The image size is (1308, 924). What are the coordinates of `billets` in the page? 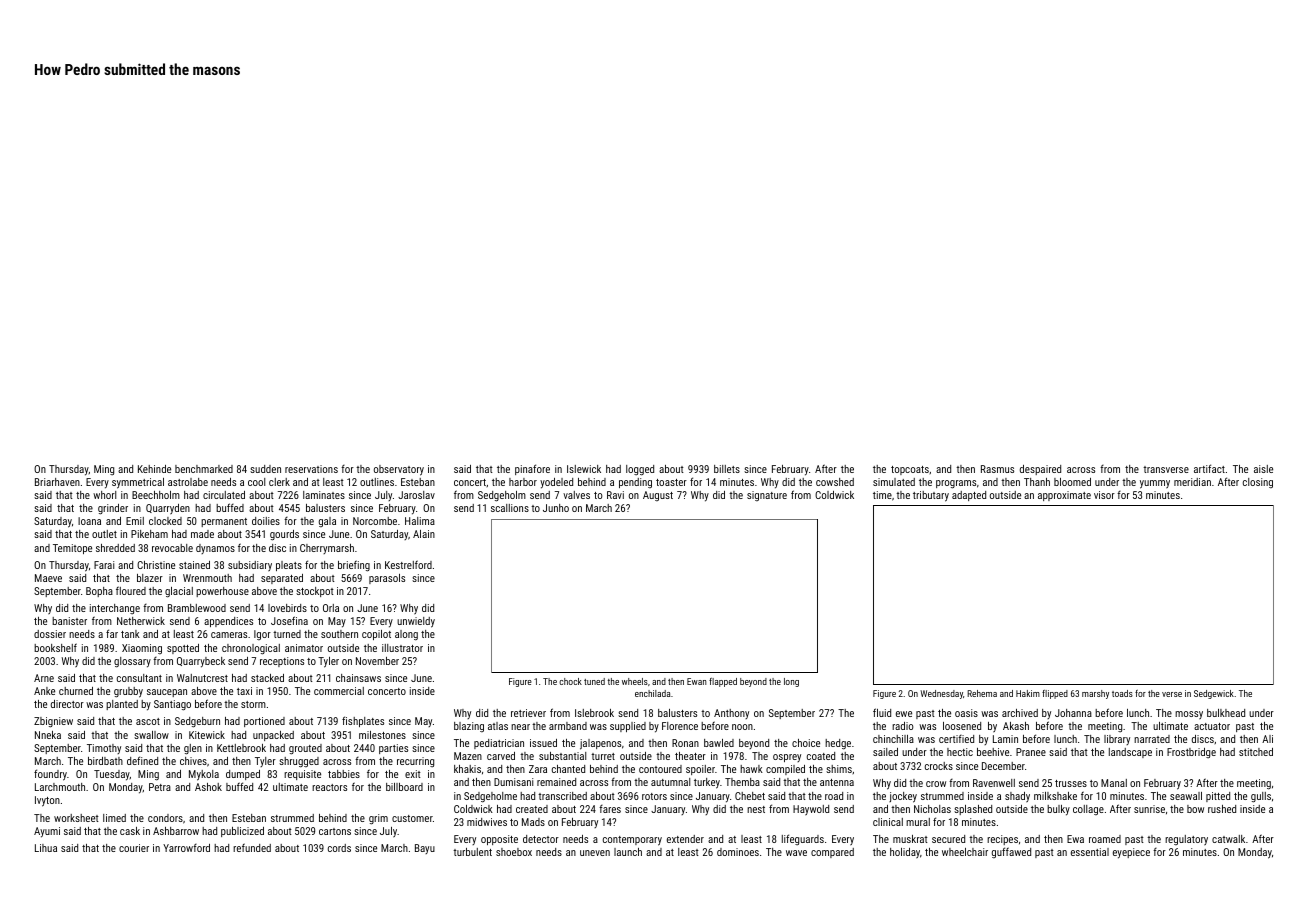 It's located at (727, 469).
